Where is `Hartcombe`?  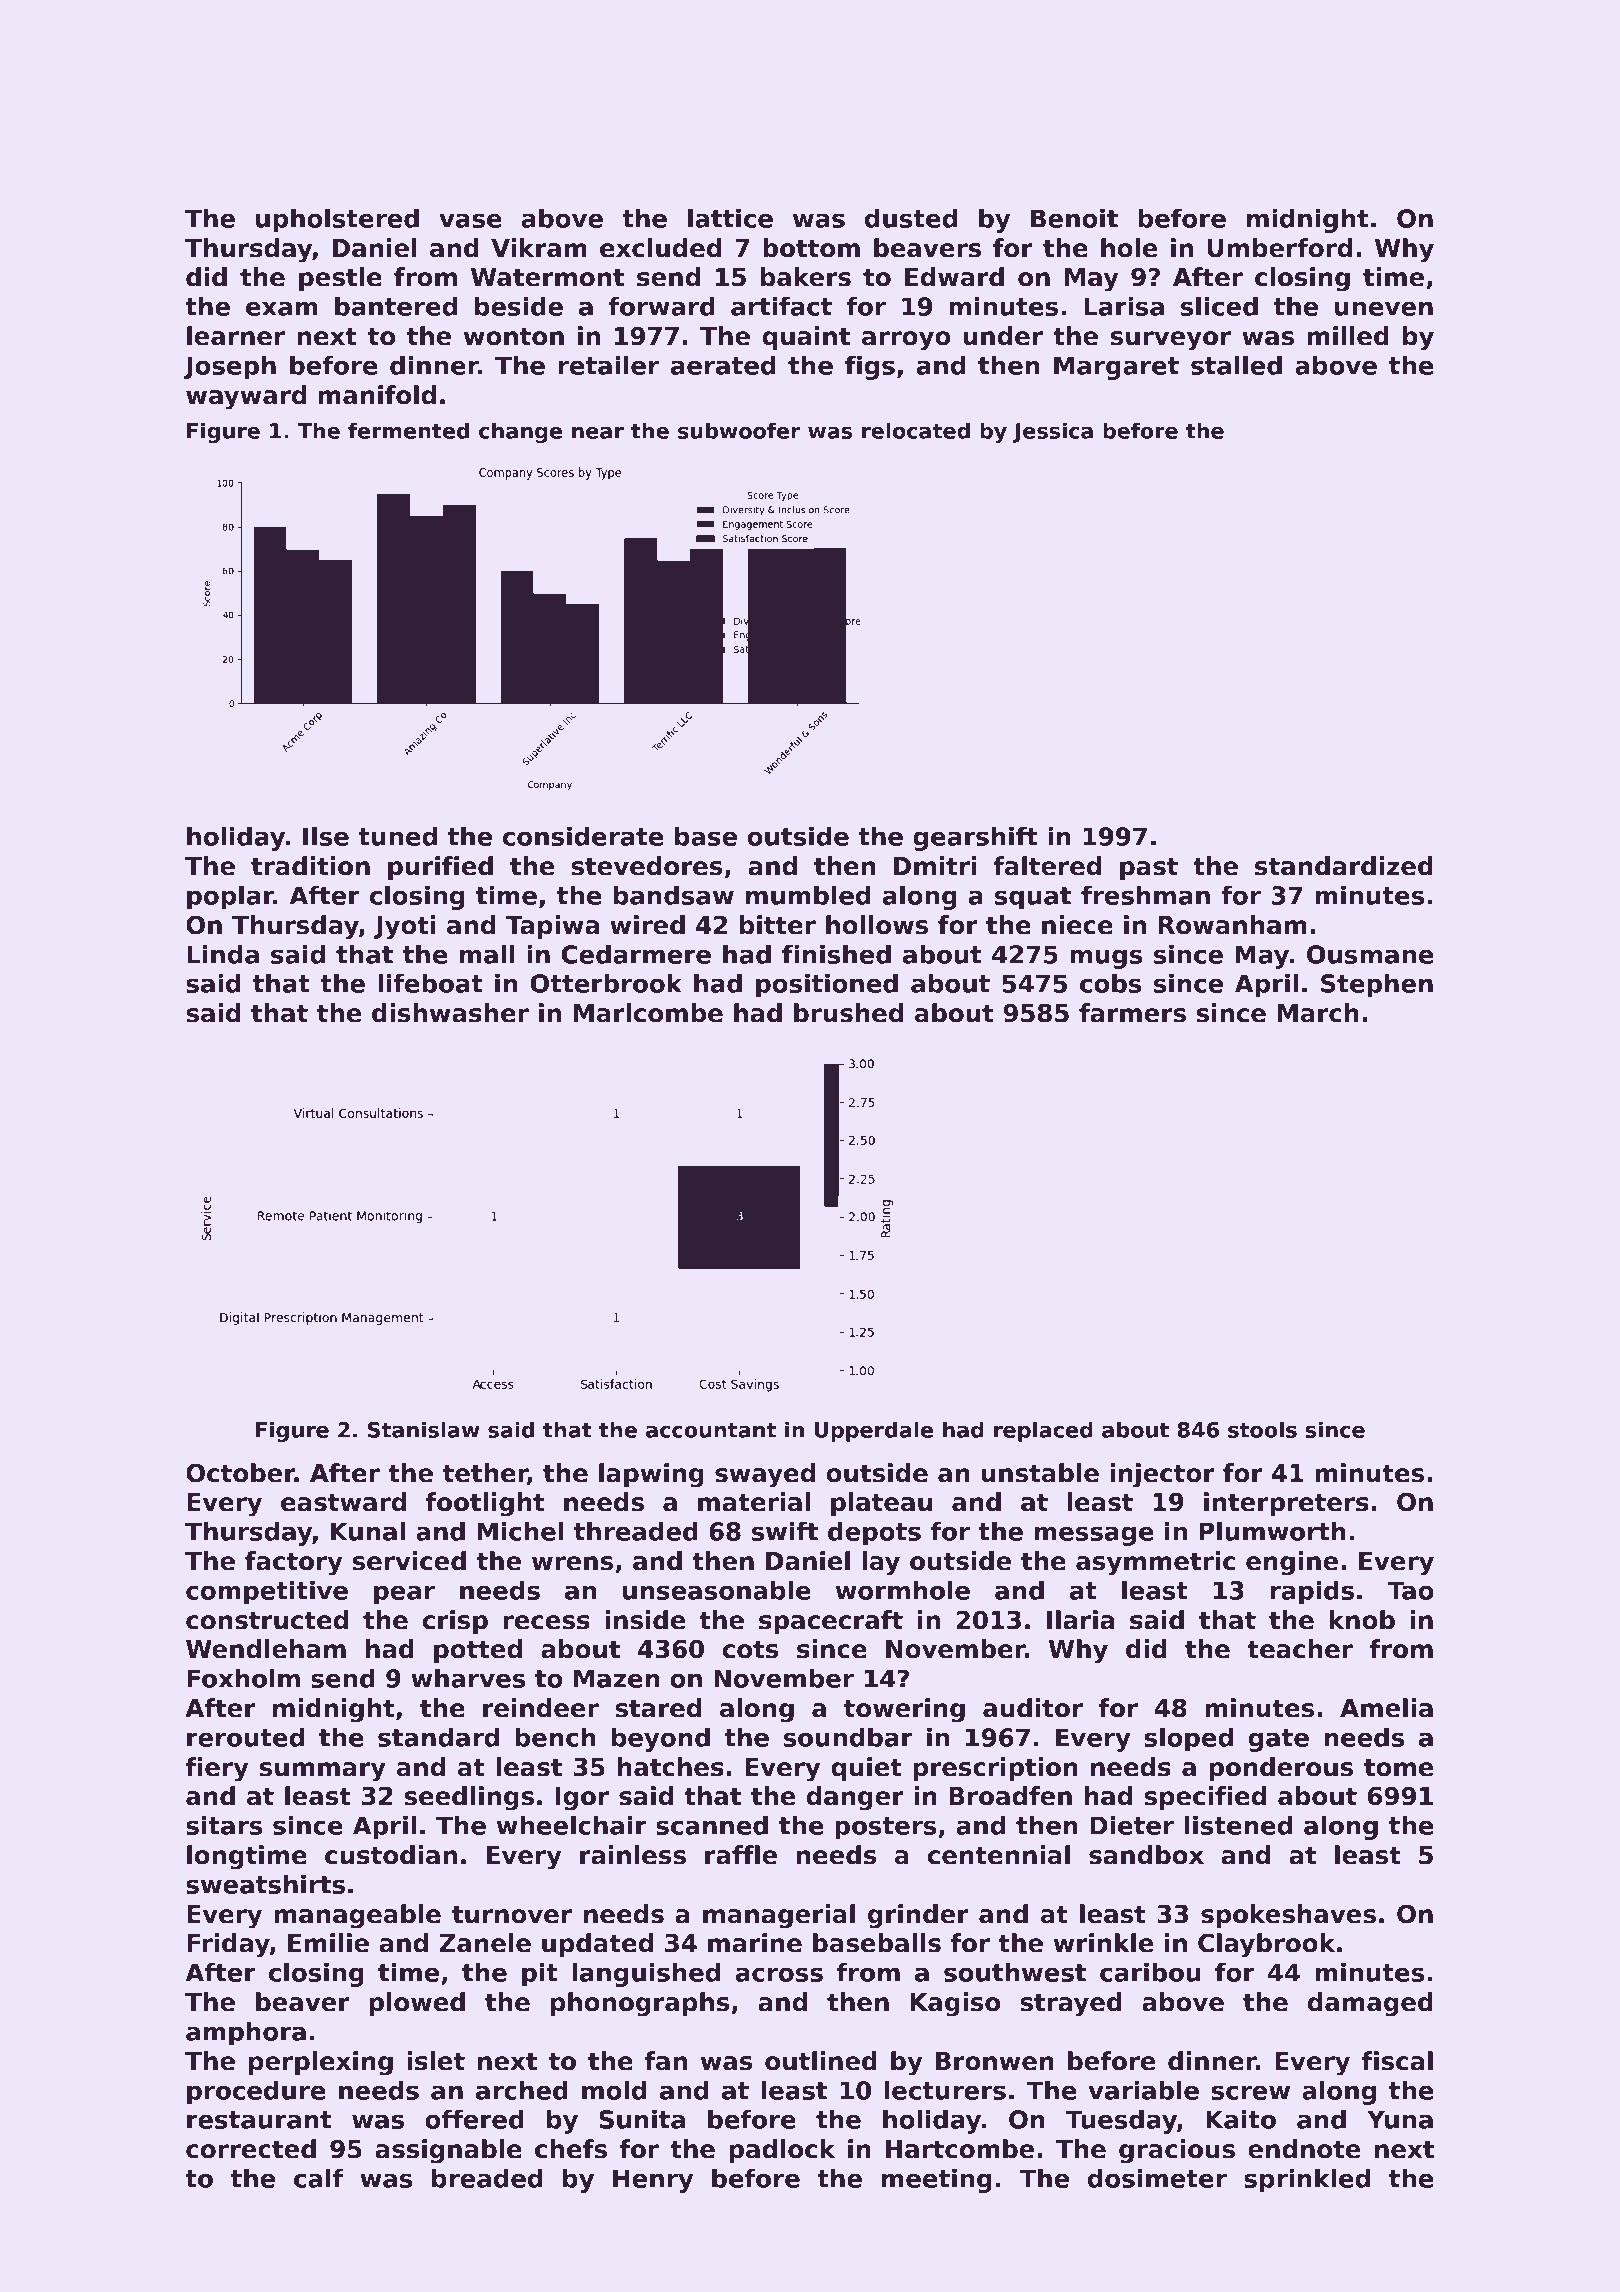
Hartcombe is located at coordinates (960, 2149).
